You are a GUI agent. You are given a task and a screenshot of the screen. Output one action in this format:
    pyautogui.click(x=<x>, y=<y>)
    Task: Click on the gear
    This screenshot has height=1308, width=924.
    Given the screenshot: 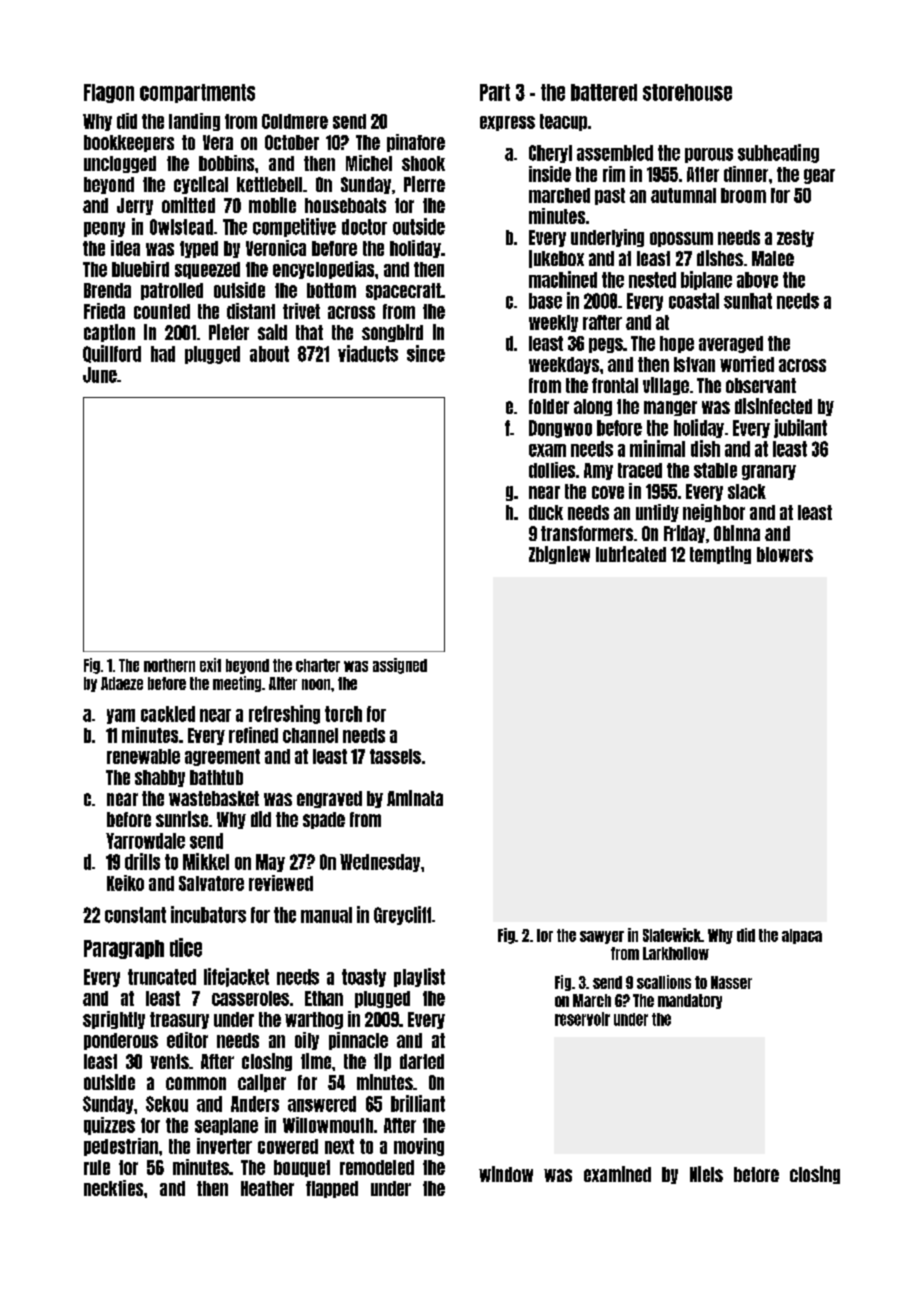 What is the action you would take?
    pyautogui.click(x=819, y=176)
